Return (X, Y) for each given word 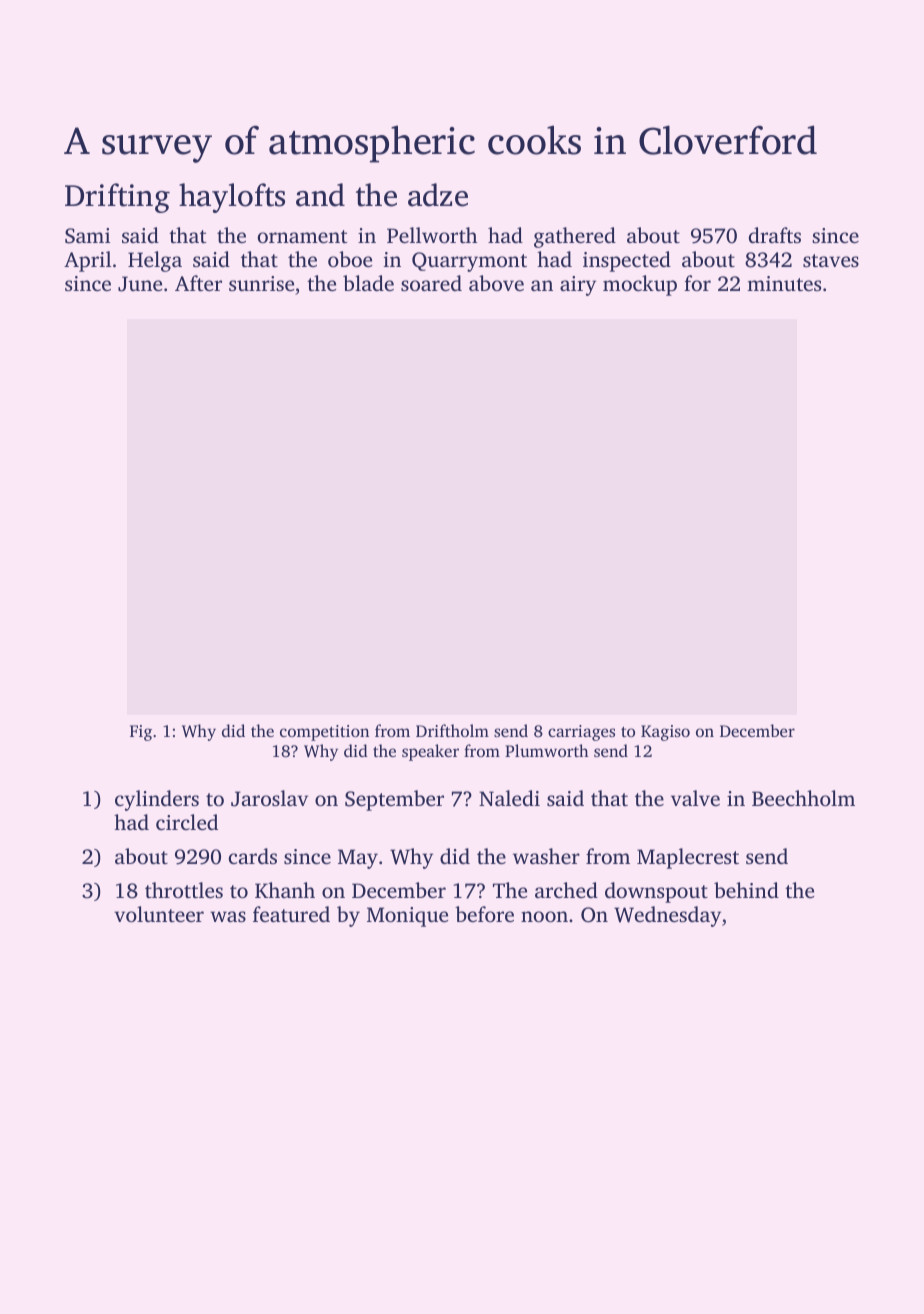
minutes (784, 283)
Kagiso (665, 733)
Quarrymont (469, 262)
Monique (407, 917)
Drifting (117, 198)
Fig (141, 733)
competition (324, 733)
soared (431, 283)
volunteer (159, 914)
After (198, 283)
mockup (640, 285)
